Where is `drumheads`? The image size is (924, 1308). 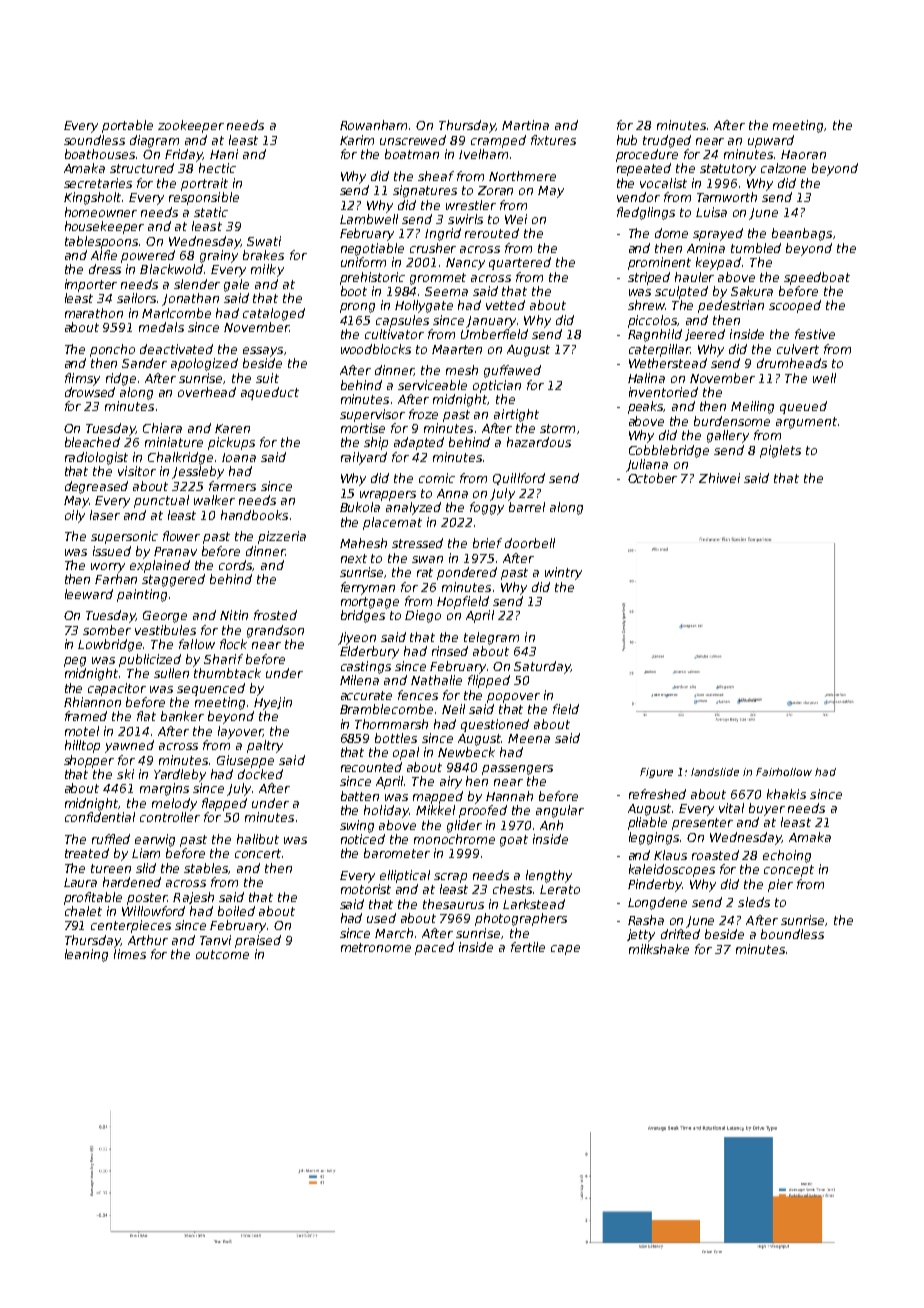 drumheads is located at coordinates (792, 363).
